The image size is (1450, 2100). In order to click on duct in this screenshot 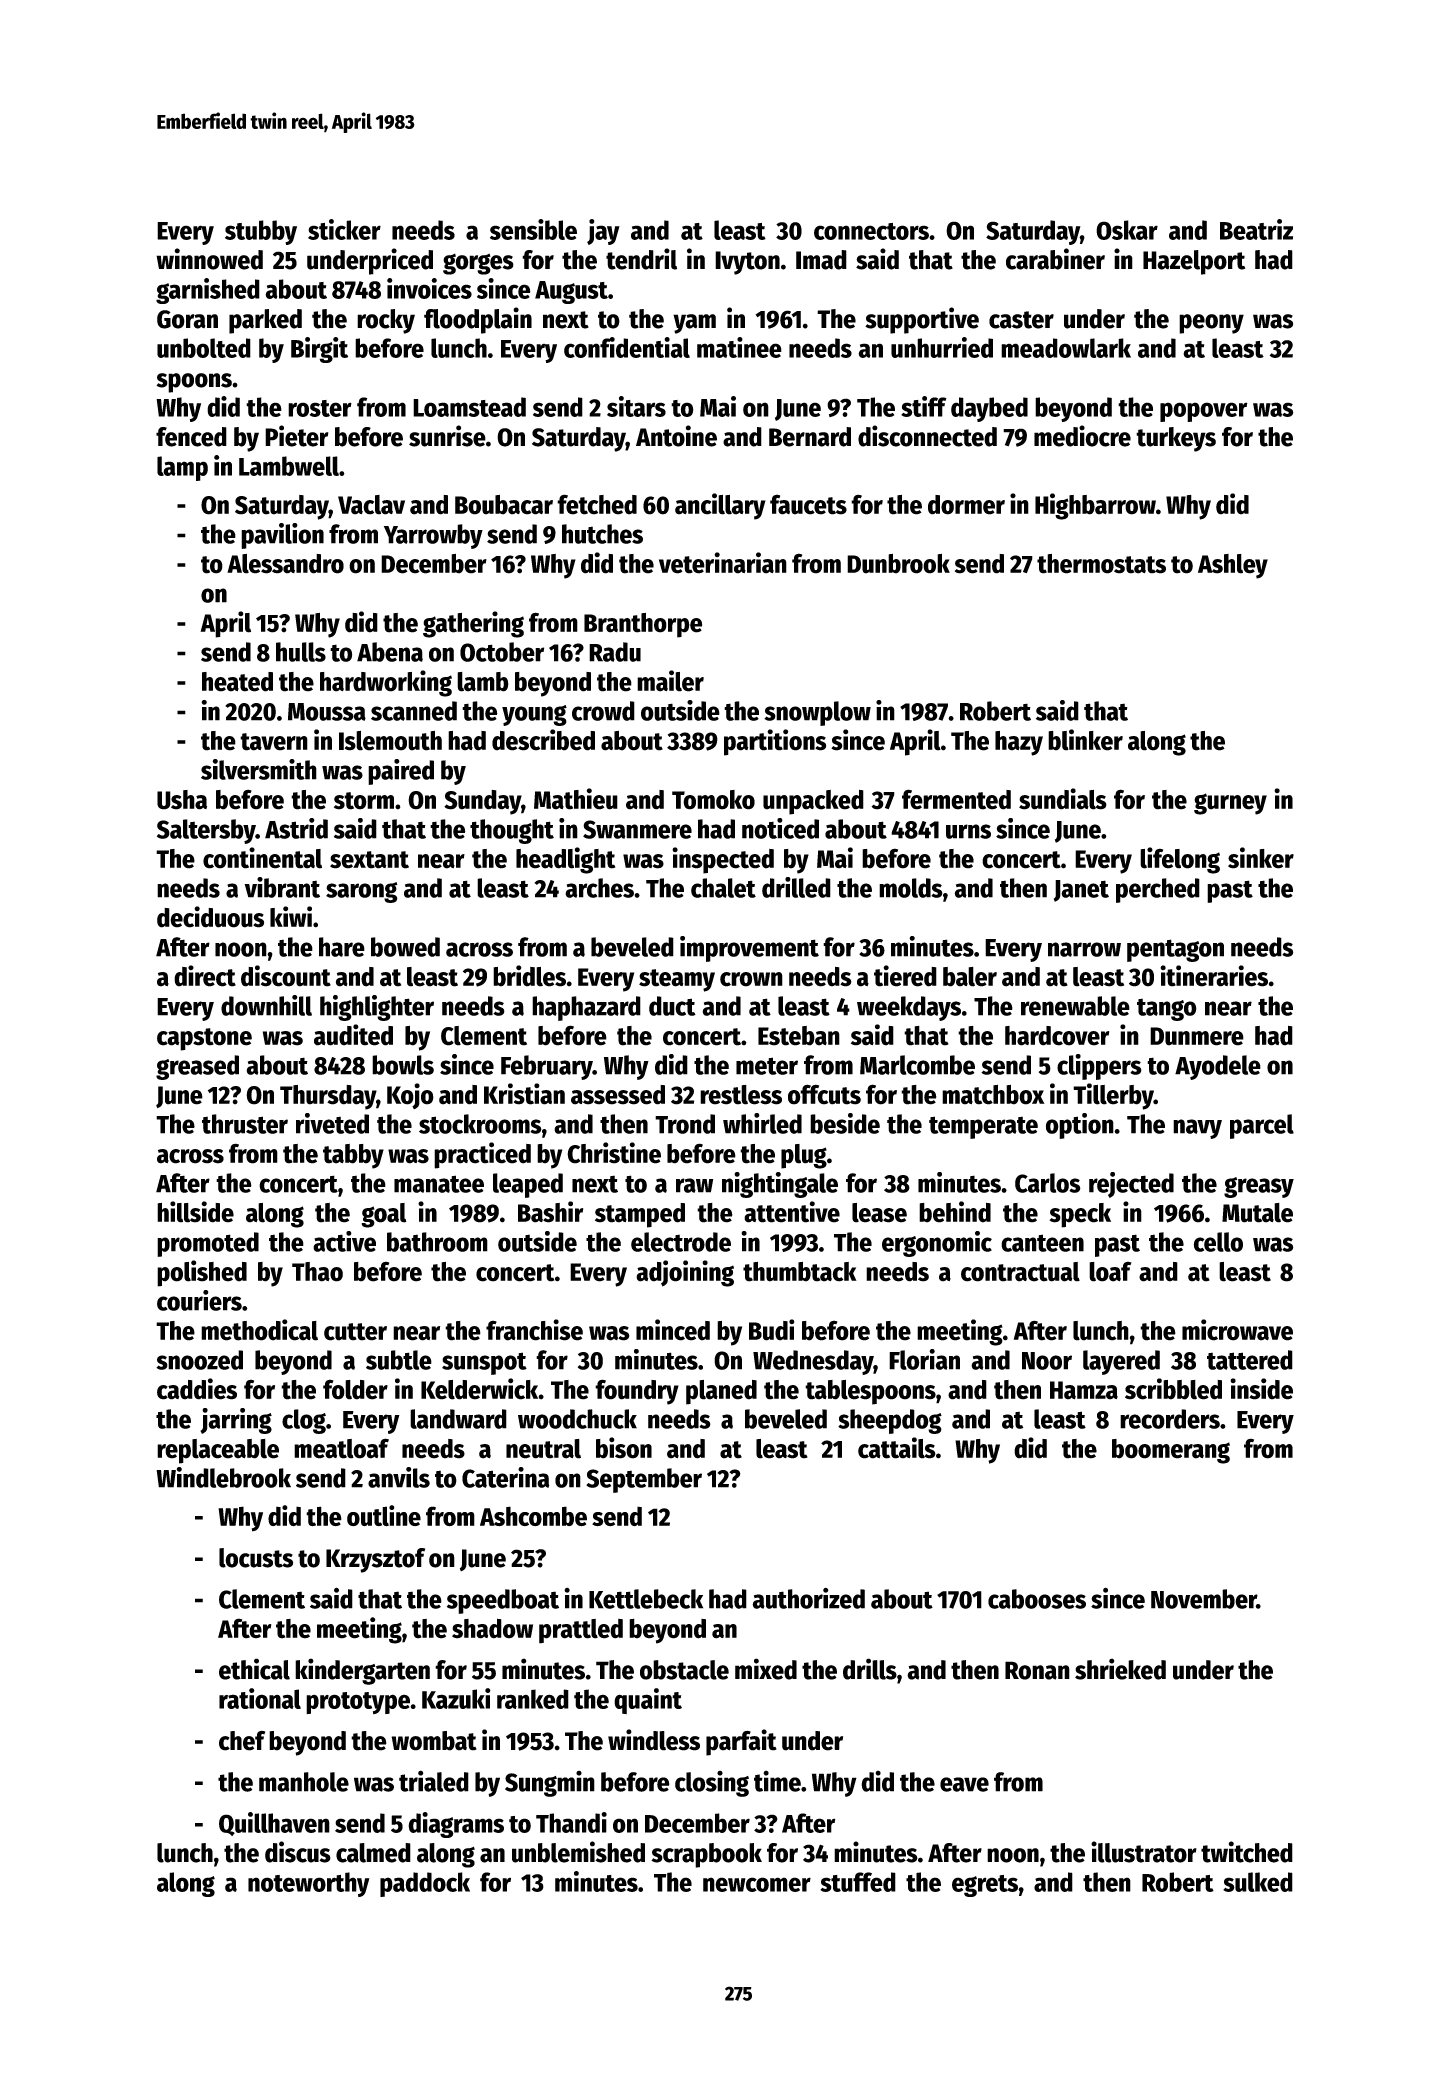, I will do `click(672, 1006)`.
